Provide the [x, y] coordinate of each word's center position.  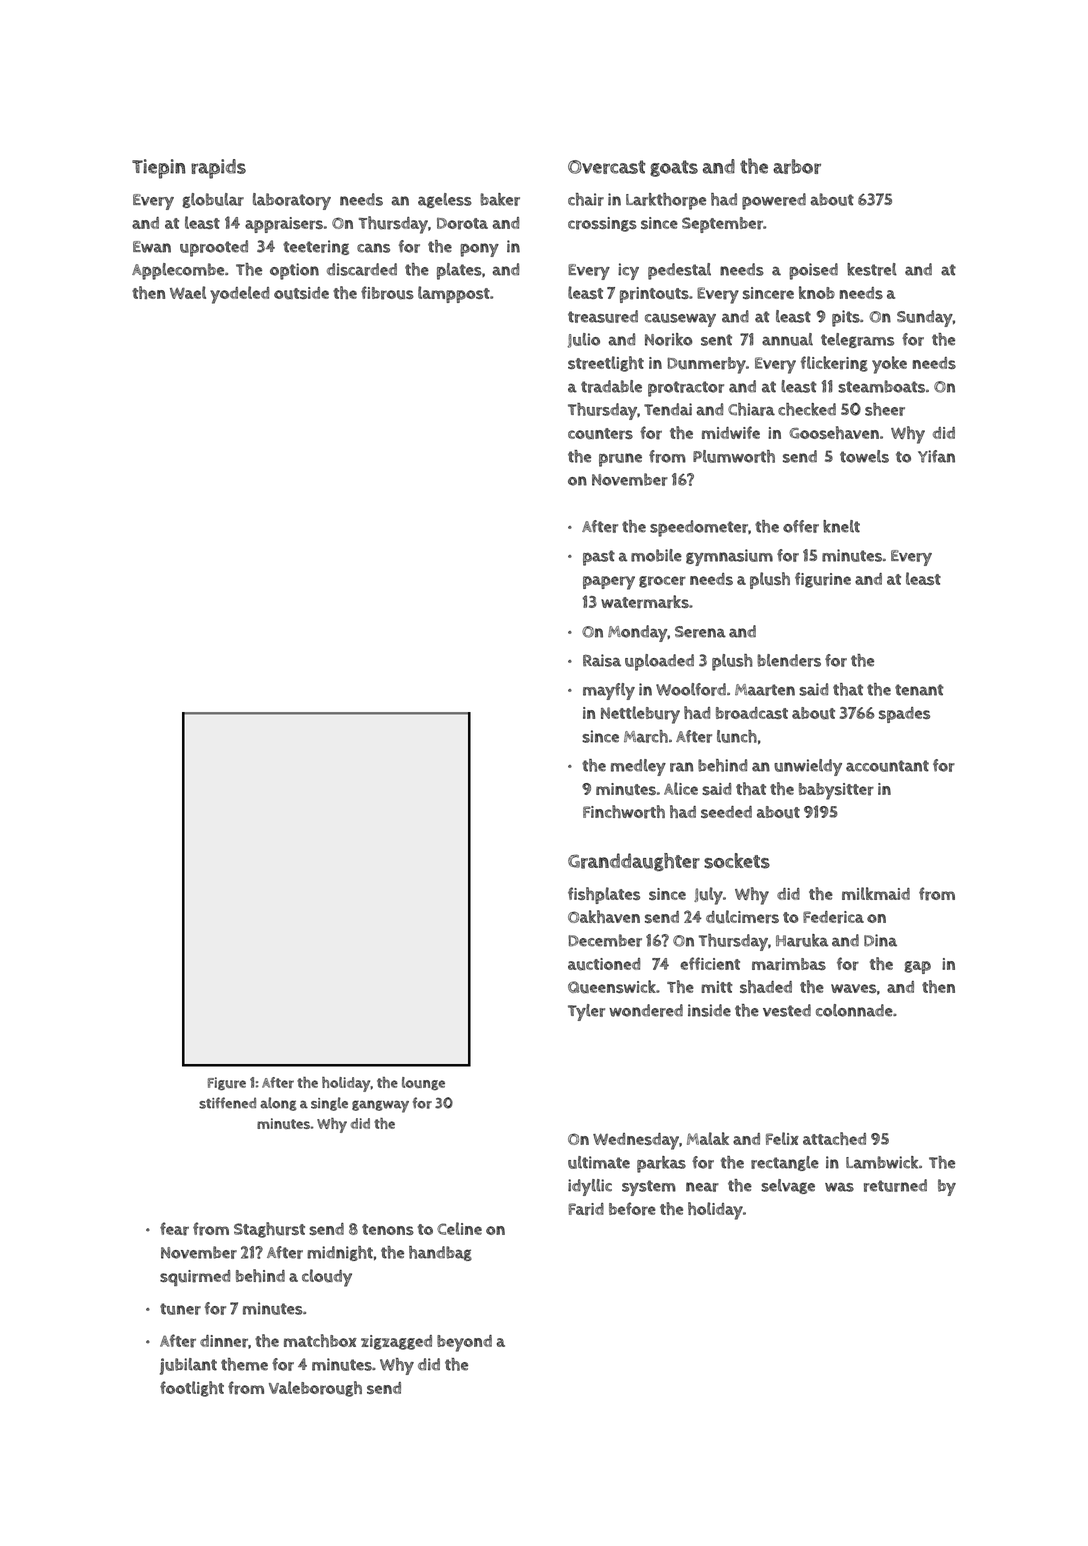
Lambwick [882, 1162]
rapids [218, 169]
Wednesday [636, 1141]
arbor [797, 166]
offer [801, 526]
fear [174, 1229]
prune [620, 460]
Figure [227, 1084]
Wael [188, 292]
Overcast [607, 167]
